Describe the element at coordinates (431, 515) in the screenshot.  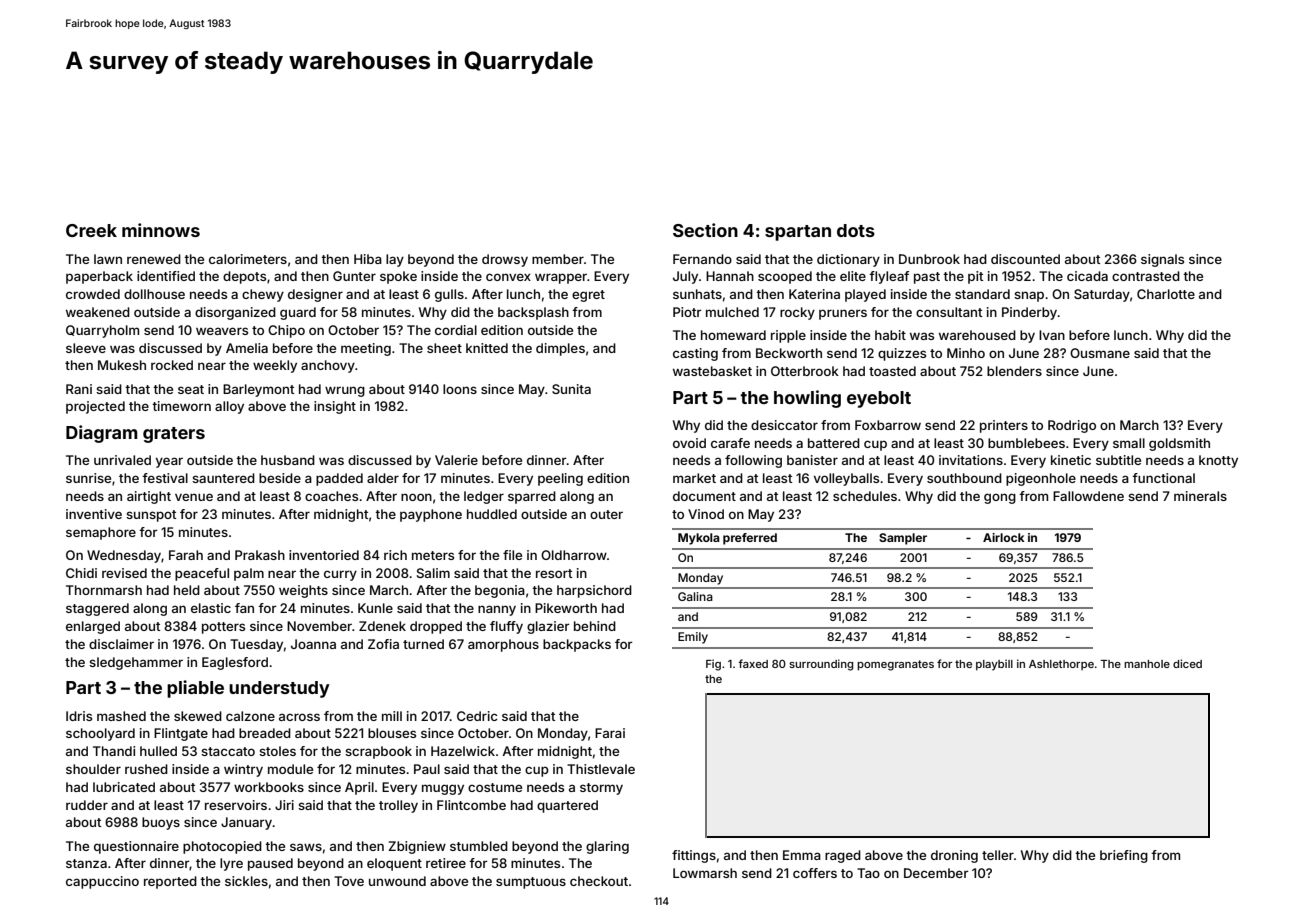
I see `payphone` at that location.
